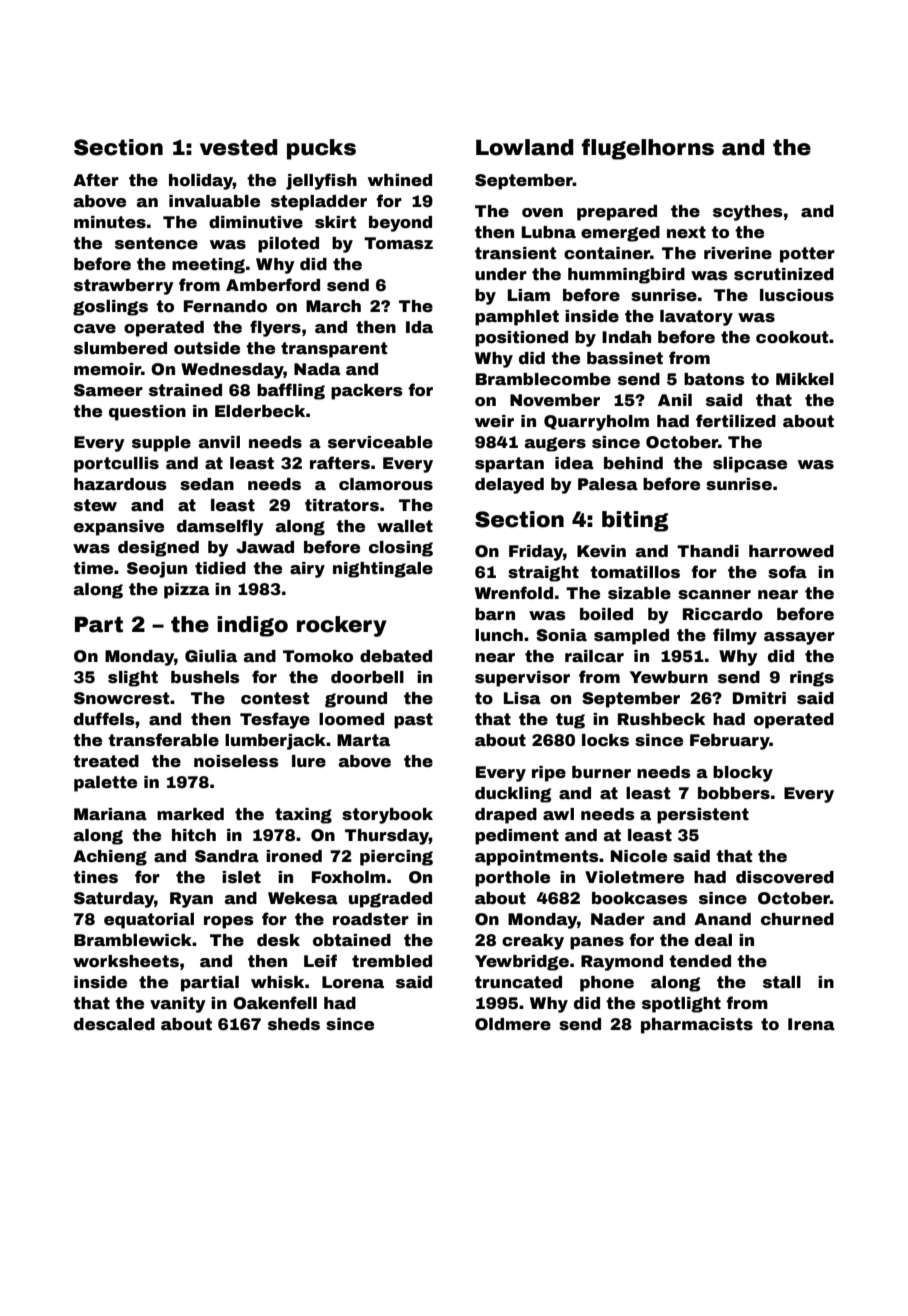 This page has height=1316, width=908. What do you see at coordinates (542, 213) in the page?
I see `oven` at bounding box center [542, 213].
